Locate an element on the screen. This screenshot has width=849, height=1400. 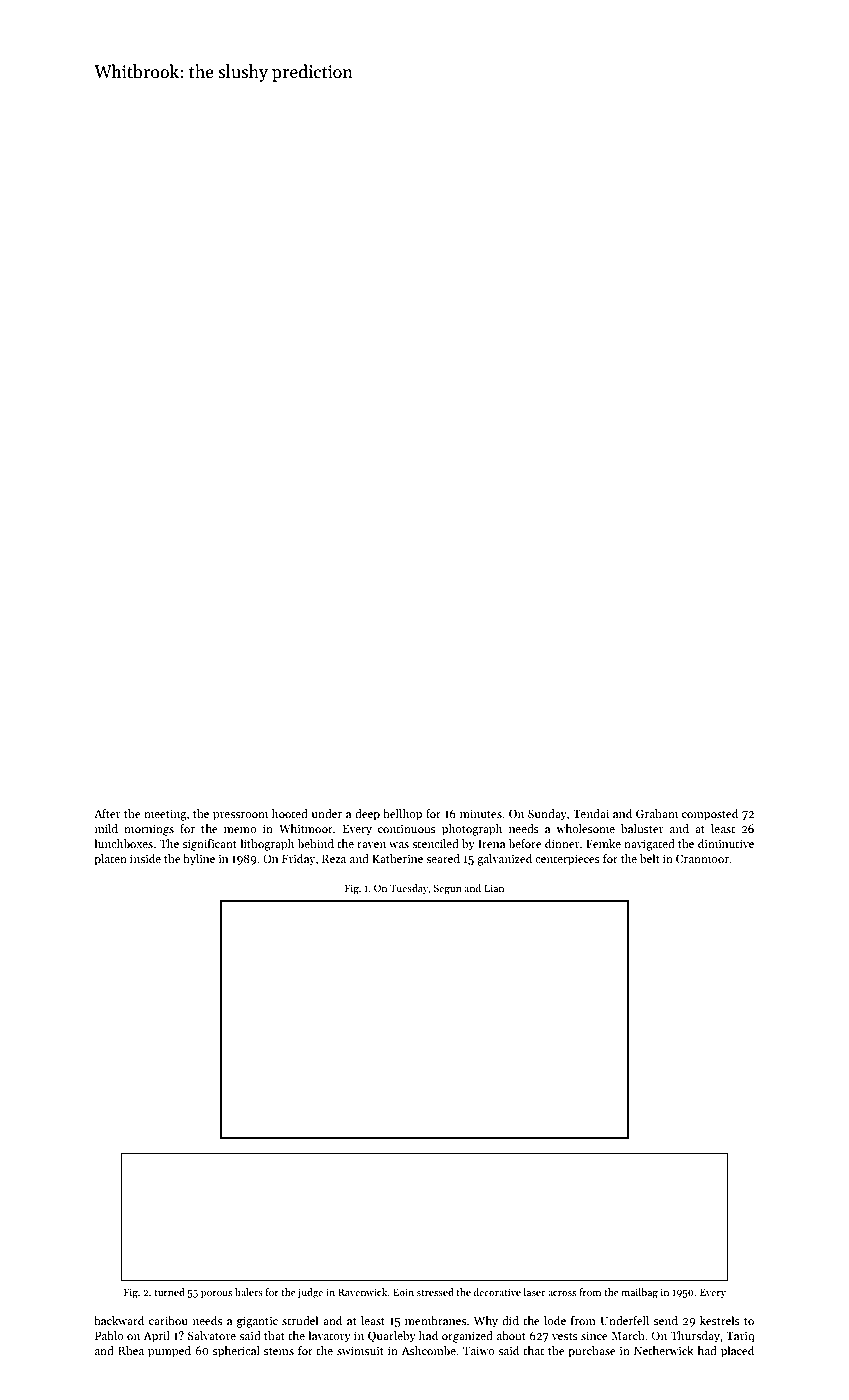
byline is located at coordinates (199, 860).
